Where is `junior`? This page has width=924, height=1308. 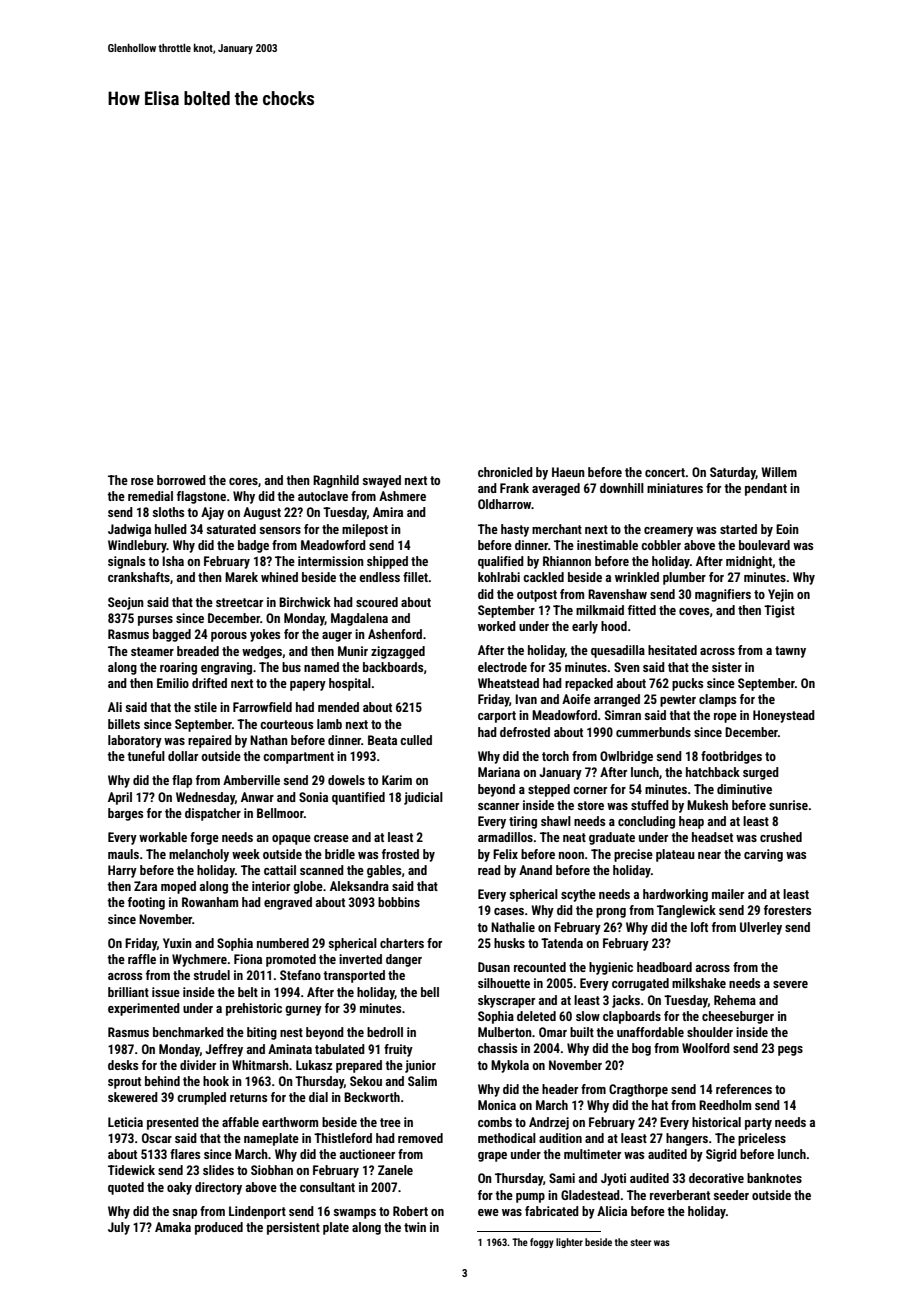
junior is located at coordinates (420, 1066).
